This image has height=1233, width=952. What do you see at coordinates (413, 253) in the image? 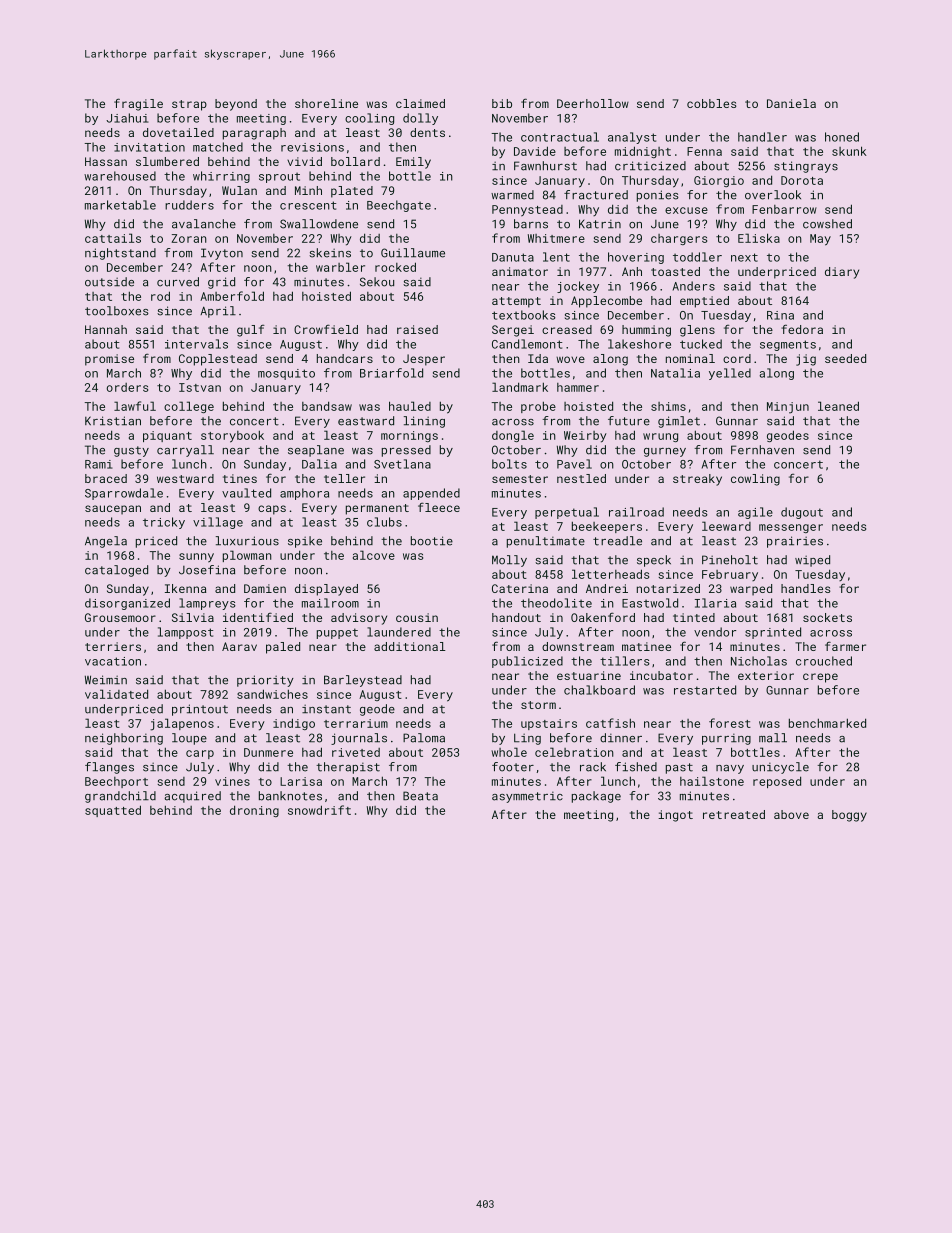
I see `Guillaume` at bounding box center [413, 253].
